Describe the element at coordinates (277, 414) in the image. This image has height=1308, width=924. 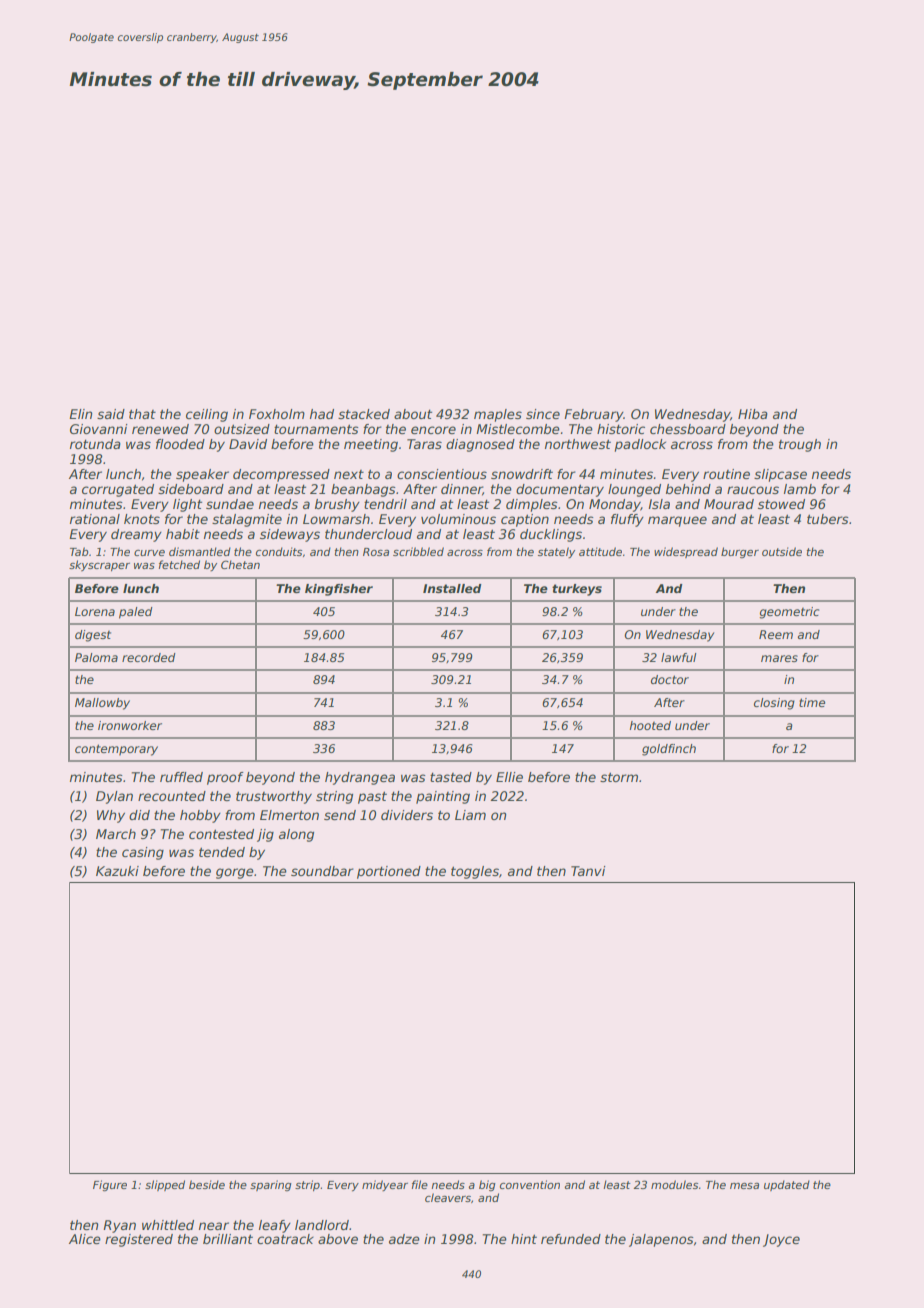
I see `Foxholm` at that location.
